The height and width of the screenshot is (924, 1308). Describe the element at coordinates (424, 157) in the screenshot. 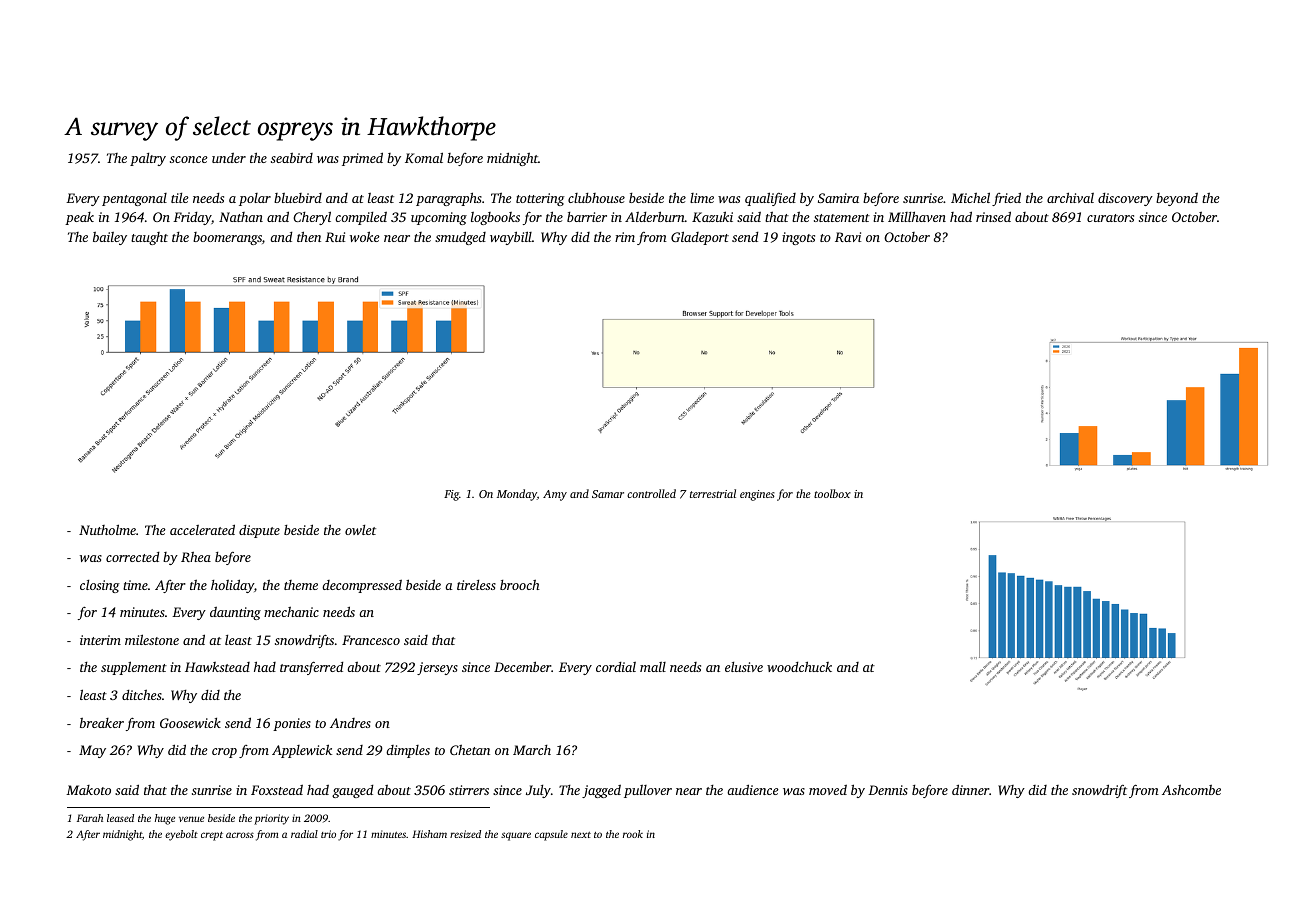

I see `Komal` at that location.
